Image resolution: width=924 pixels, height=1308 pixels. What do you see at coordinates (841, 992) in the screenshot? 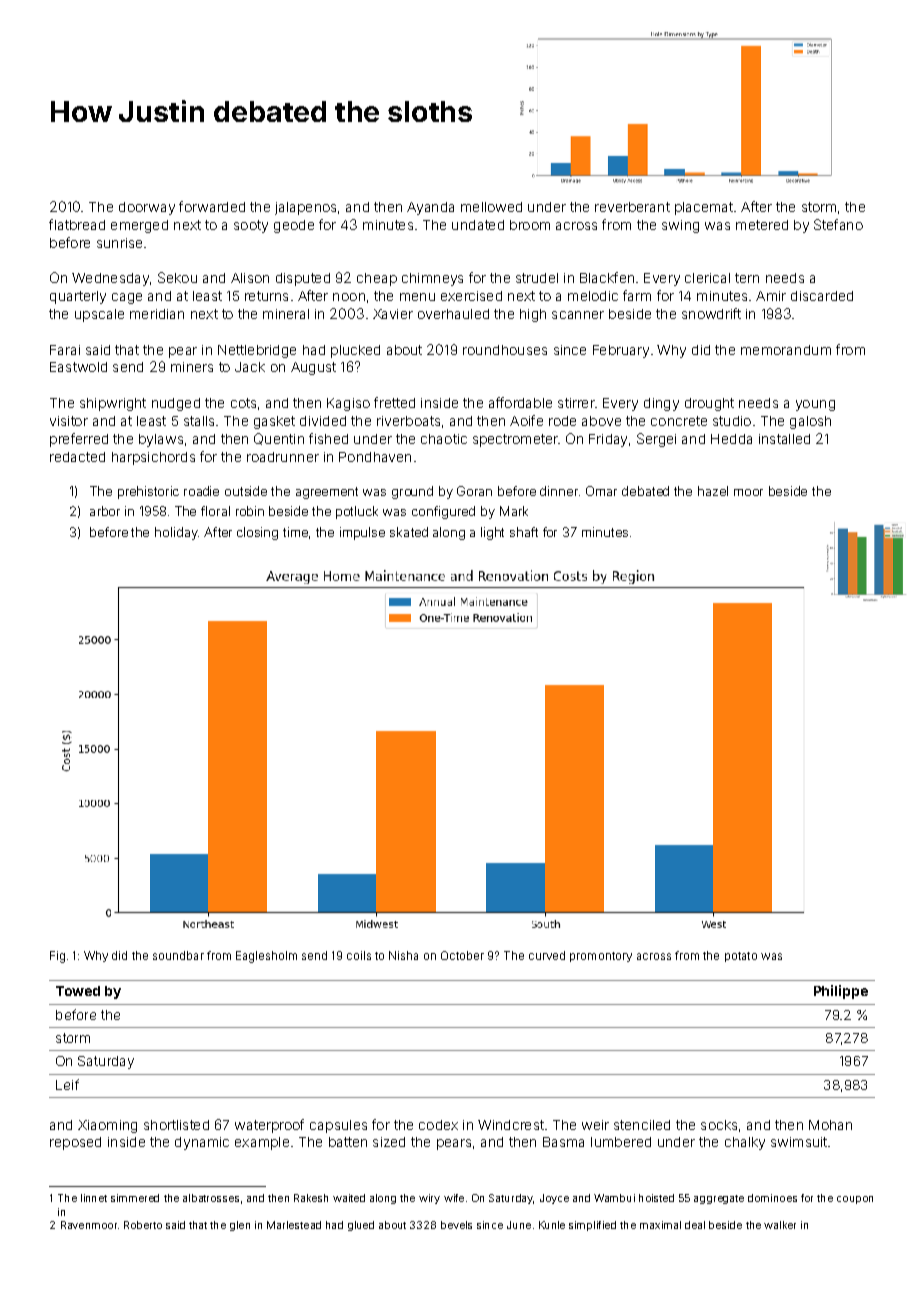
I see `Philippe` at bounding box center [841, 992].
